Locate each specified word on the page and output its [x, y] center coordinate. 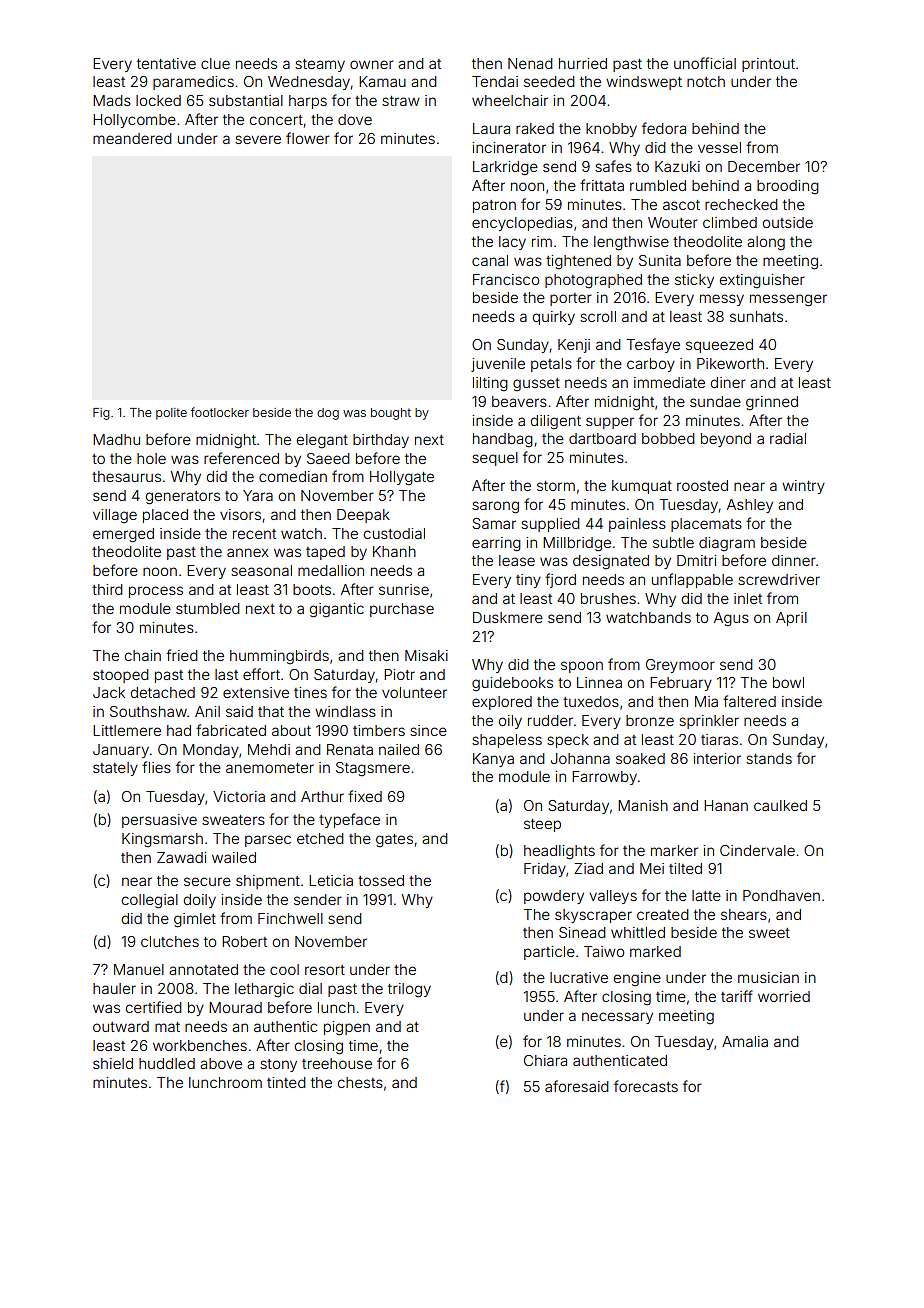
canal [490, 260]
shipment [268, 882]
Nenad [530, 63]
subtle [673, 542]
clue [215, 63]
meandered [132, 138]
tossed [381, 880]
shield [113, 1063]
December [764, 166]
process [156, 592]
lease [517, 560]
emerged [123, 535]
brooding [788, 187]
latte [706, 895]
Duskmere [508, 617]
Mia [706, 701]
